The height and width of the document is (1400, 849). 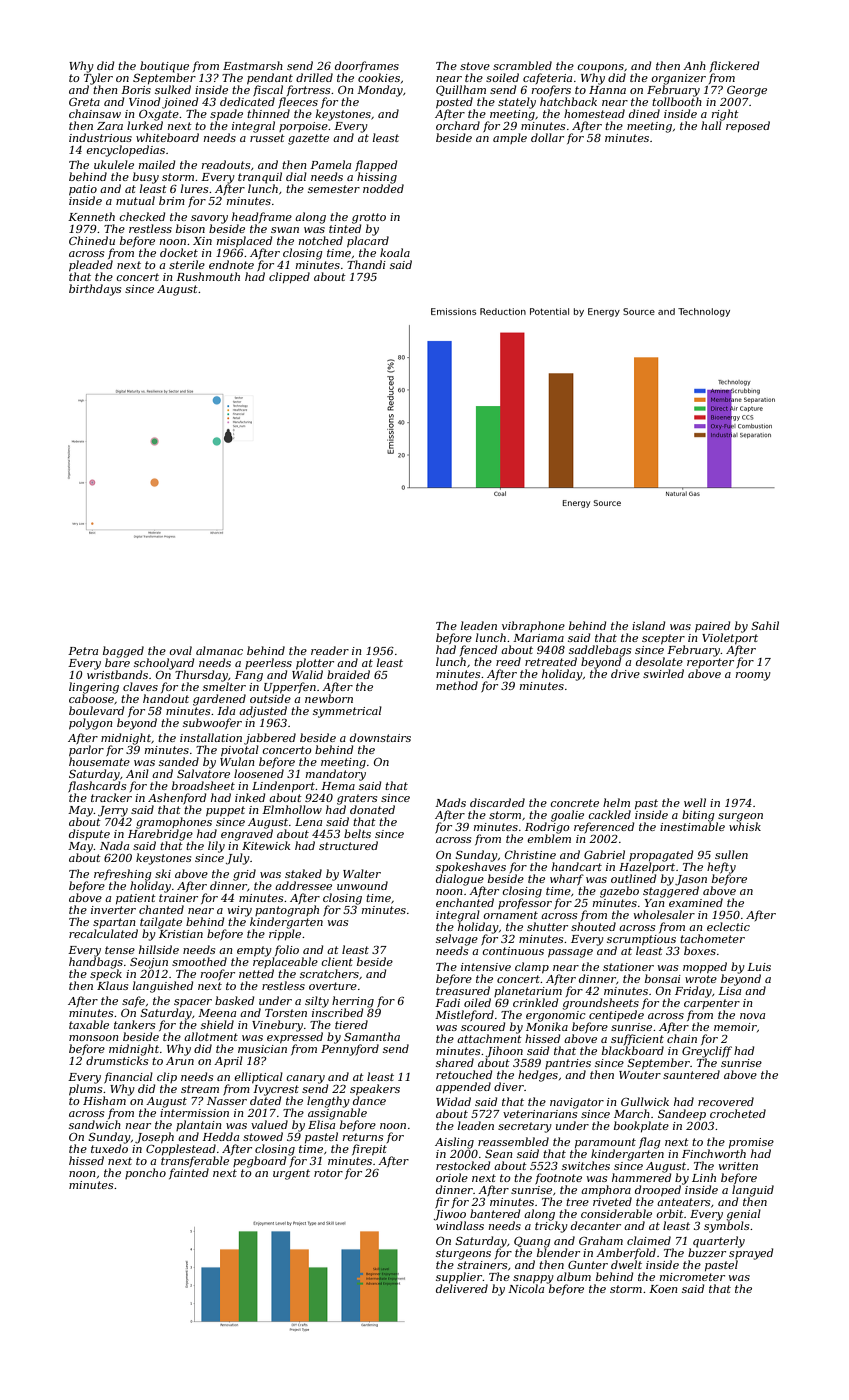 I want to click on whisk, so click(x=745, y=826).
